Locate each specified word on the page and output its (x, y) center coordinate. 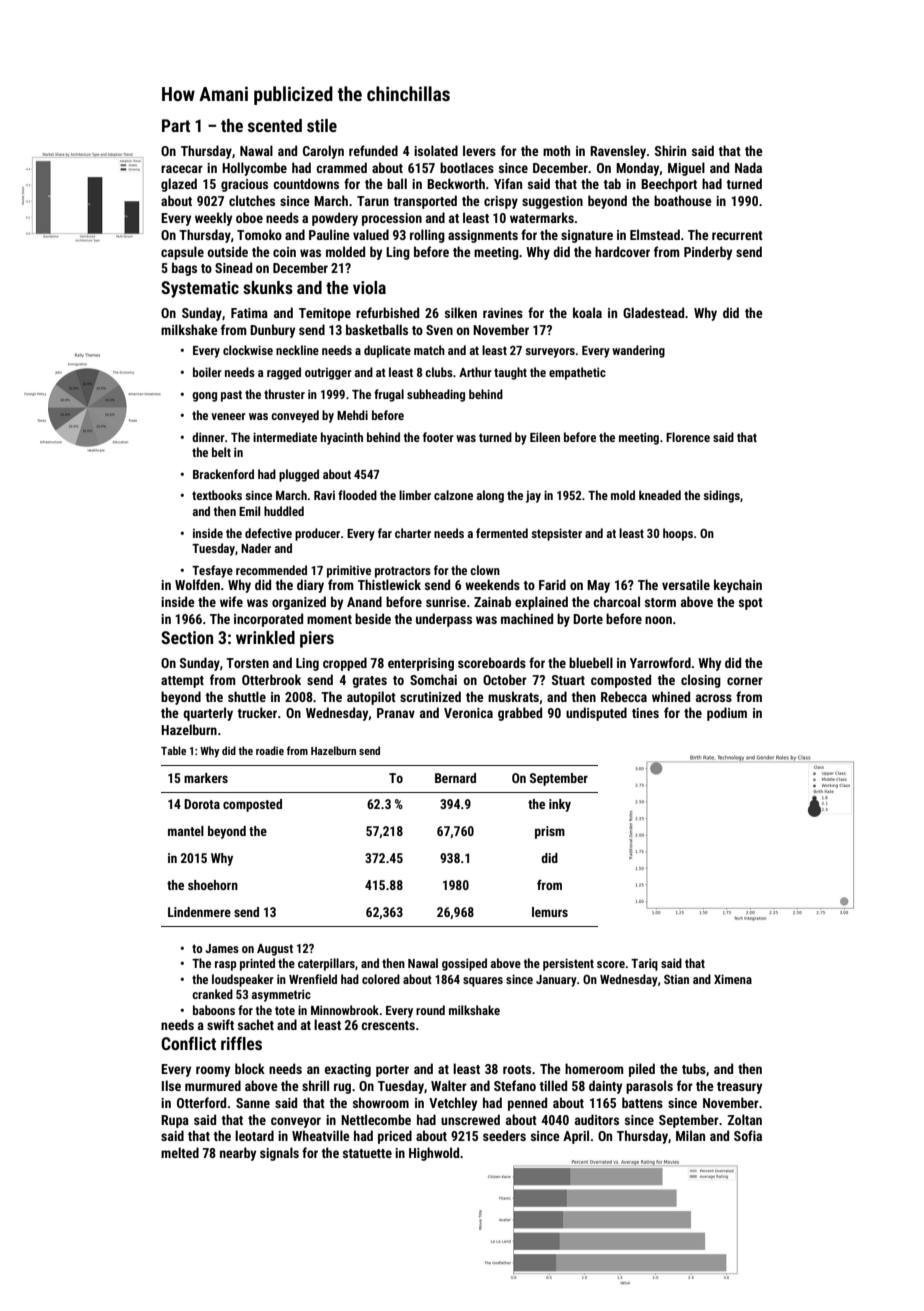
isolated (436, 150)
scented (275, 125)
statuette (367, 1153)
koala (587, 312)
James (222, 948)
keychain (738, 586)
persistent (568, 964)
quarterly (208, 714)
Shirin (670, 150)
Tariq (644, 964)
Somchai (433, 679)
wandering (638, 351)
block (250, 1068)
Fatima (249, 313)
